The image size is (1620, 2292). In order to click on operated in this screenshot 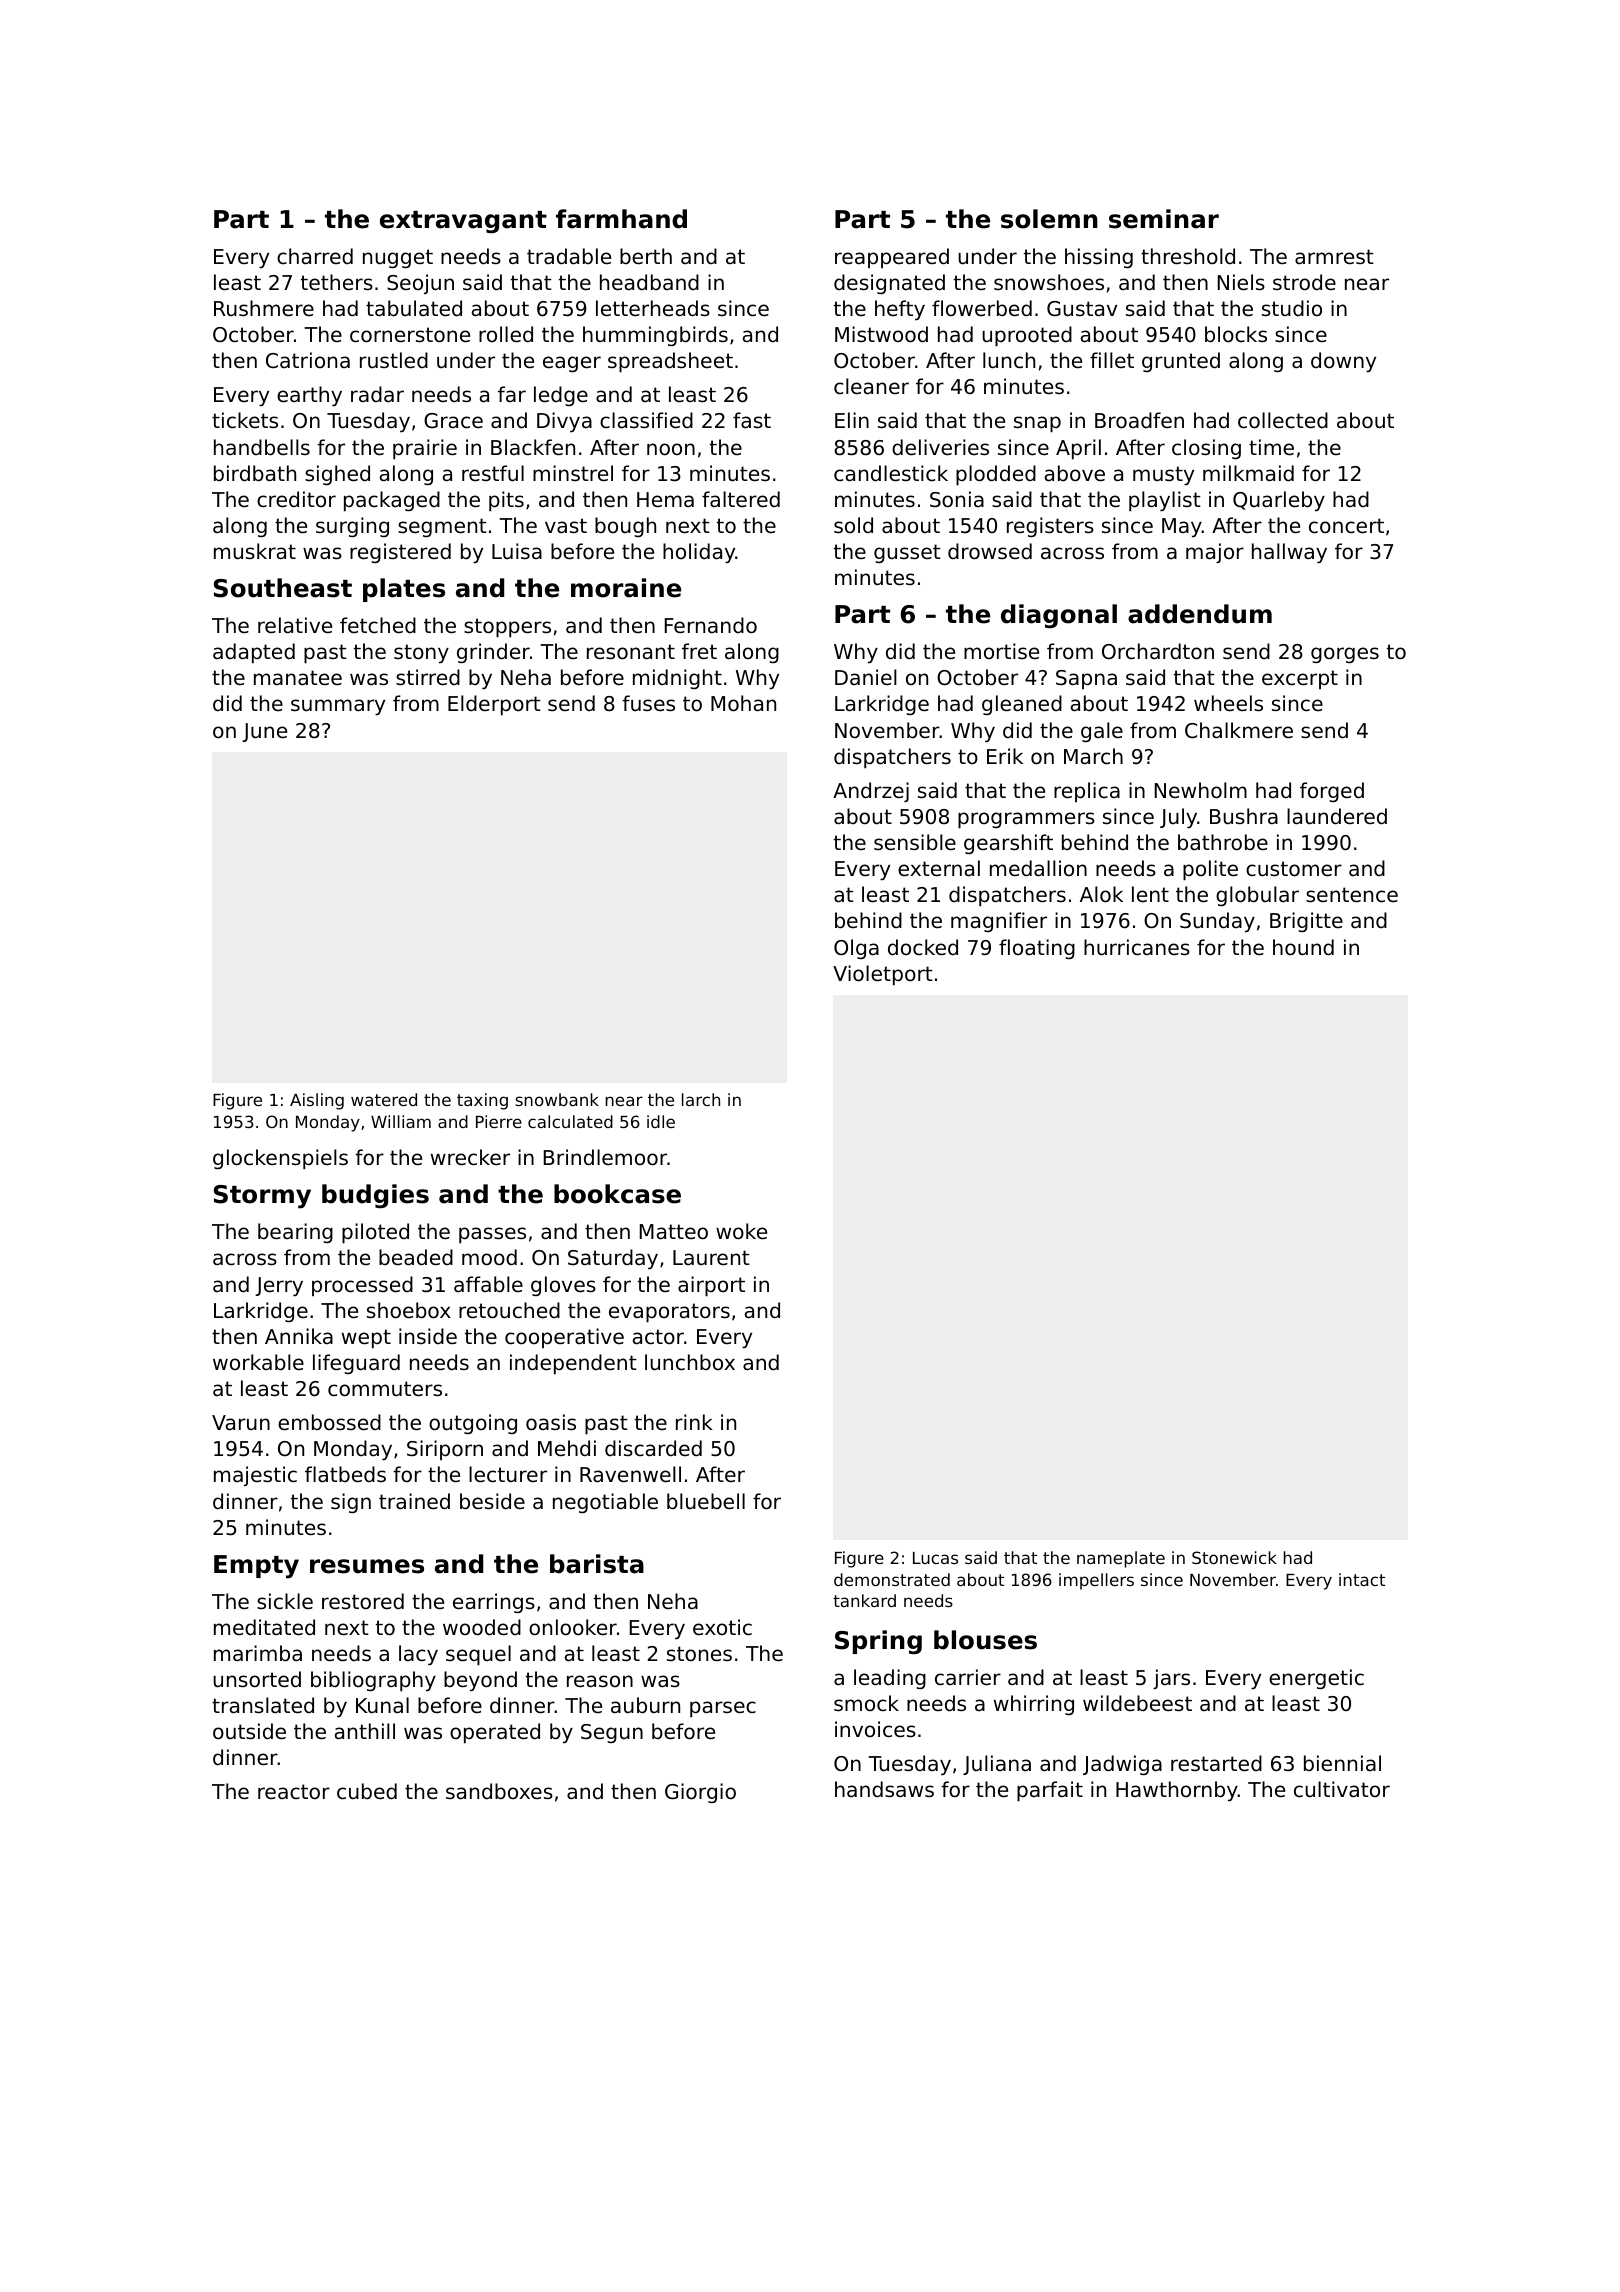, I will do `click(495, 1733)`.
